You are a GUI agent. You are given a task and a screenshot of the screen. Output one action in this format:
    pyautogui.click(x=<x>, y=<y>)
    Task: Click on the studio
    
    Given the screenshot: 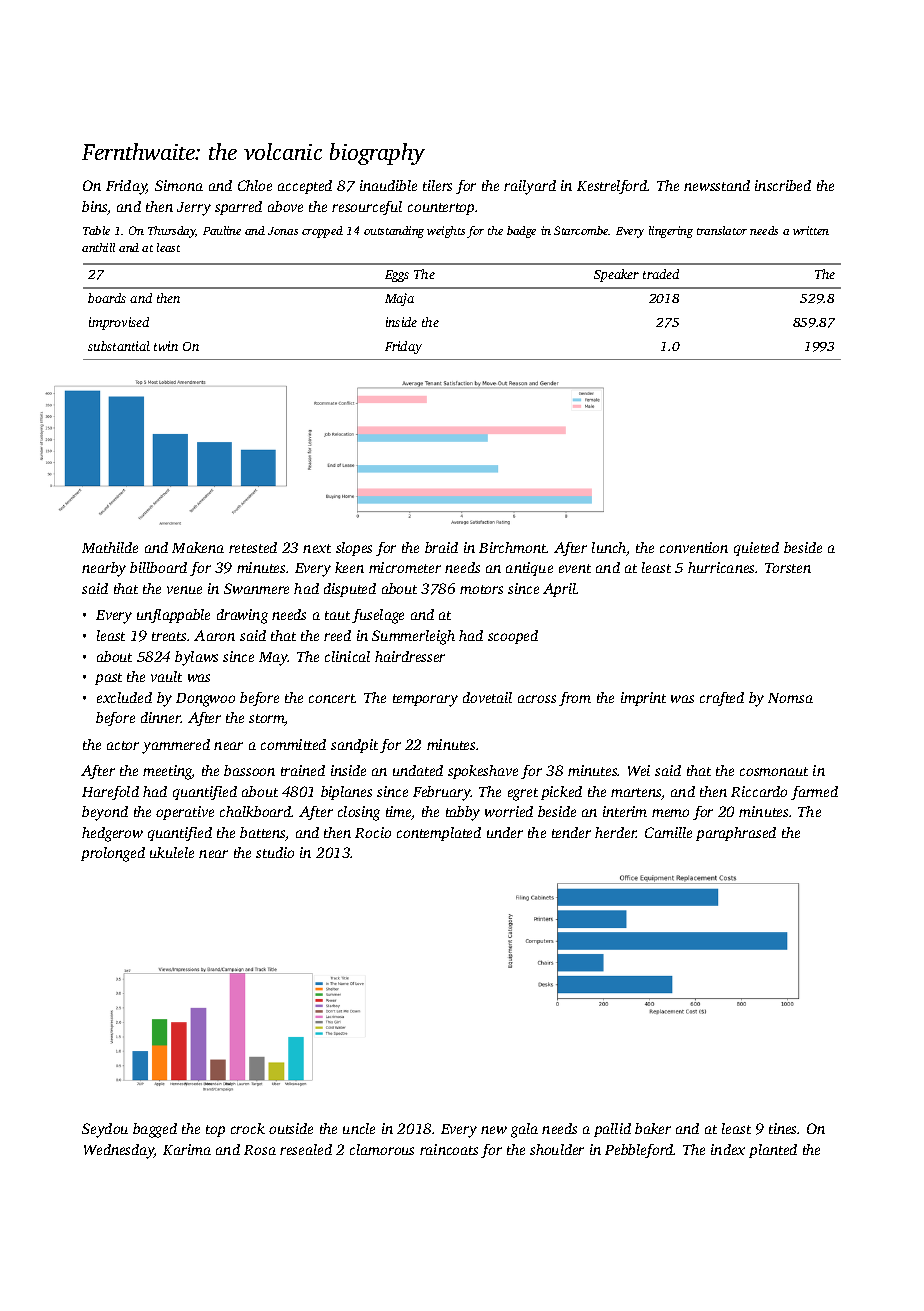 What is the action you would take?
    pyautogui.click(x=275, y=852)
